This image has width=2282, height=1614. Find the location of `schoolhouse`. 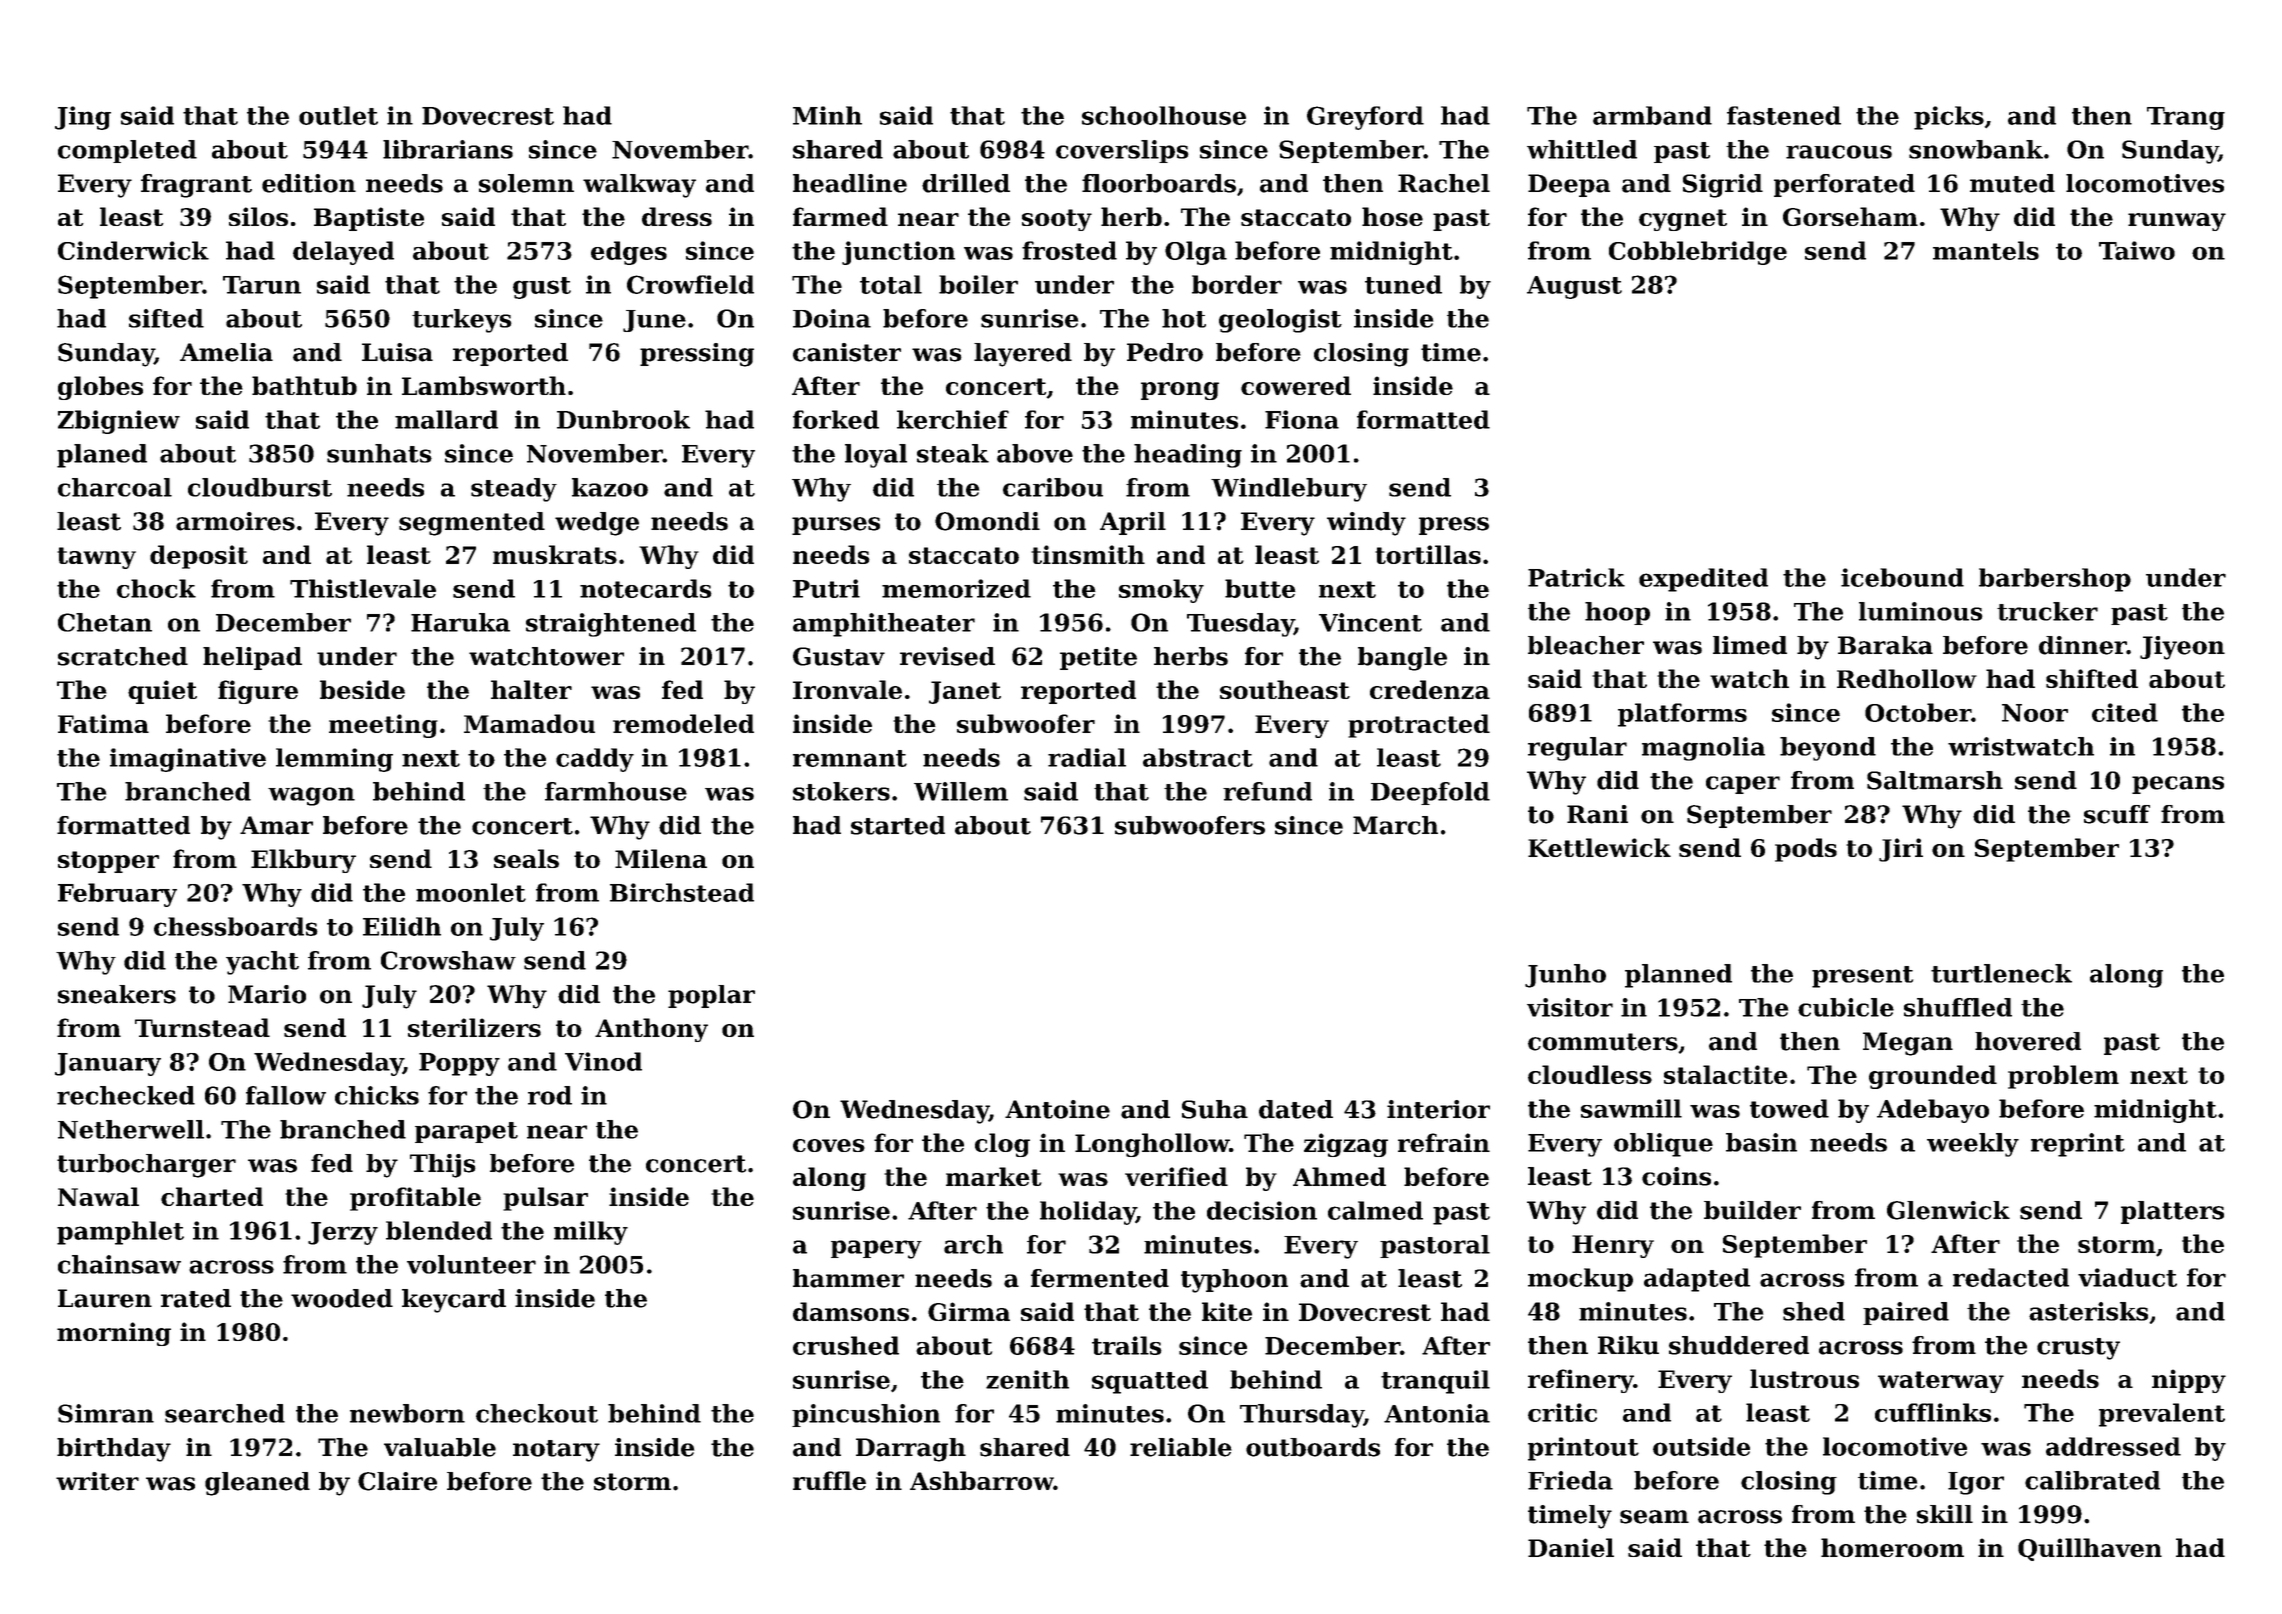

schoolhouse is located at coordinates (1164, 115).
